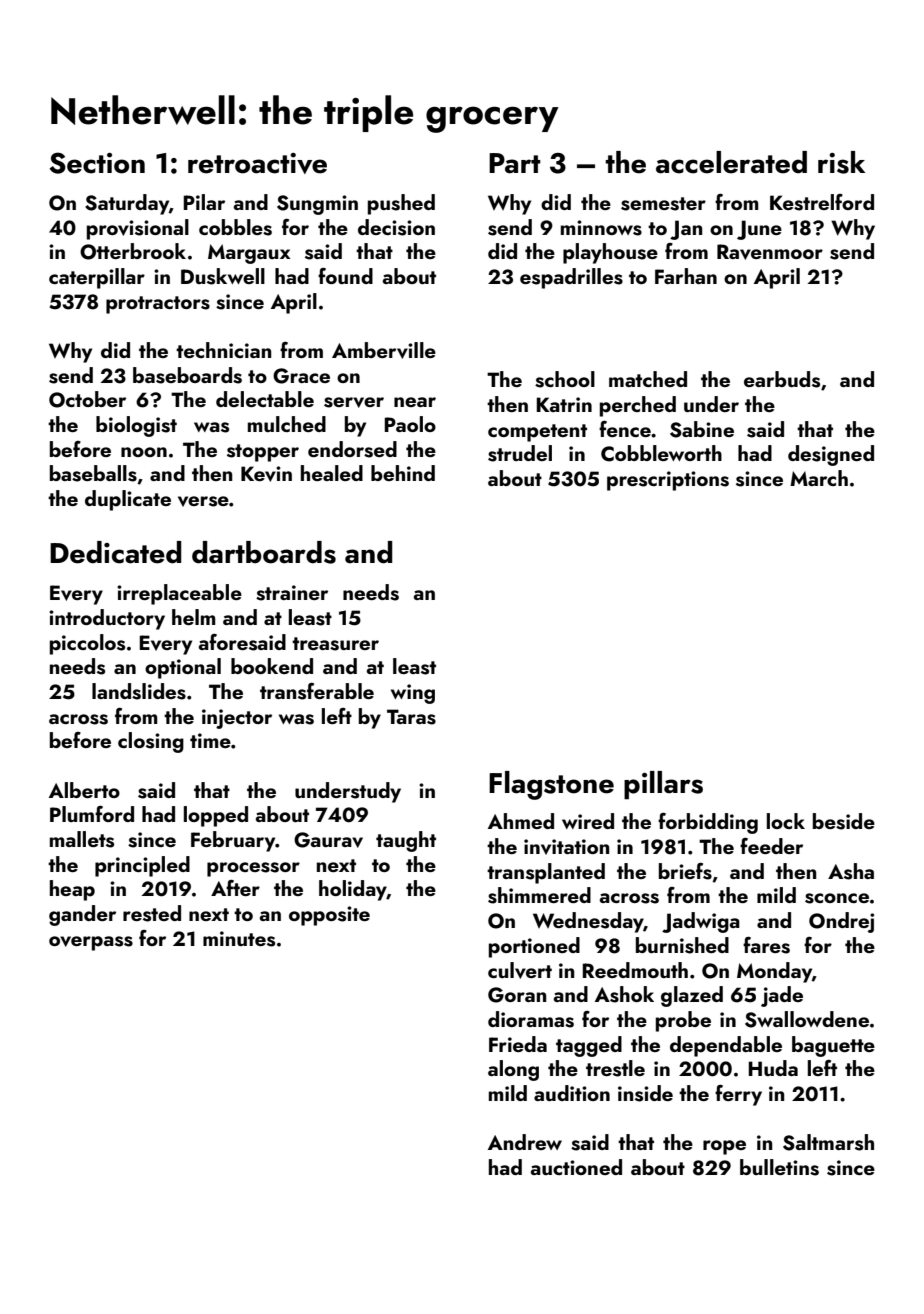  What do you see at coordinates (807, 1019) in the screenshot?
I see `Swallowdene` at bounding box center [807, 1019].
